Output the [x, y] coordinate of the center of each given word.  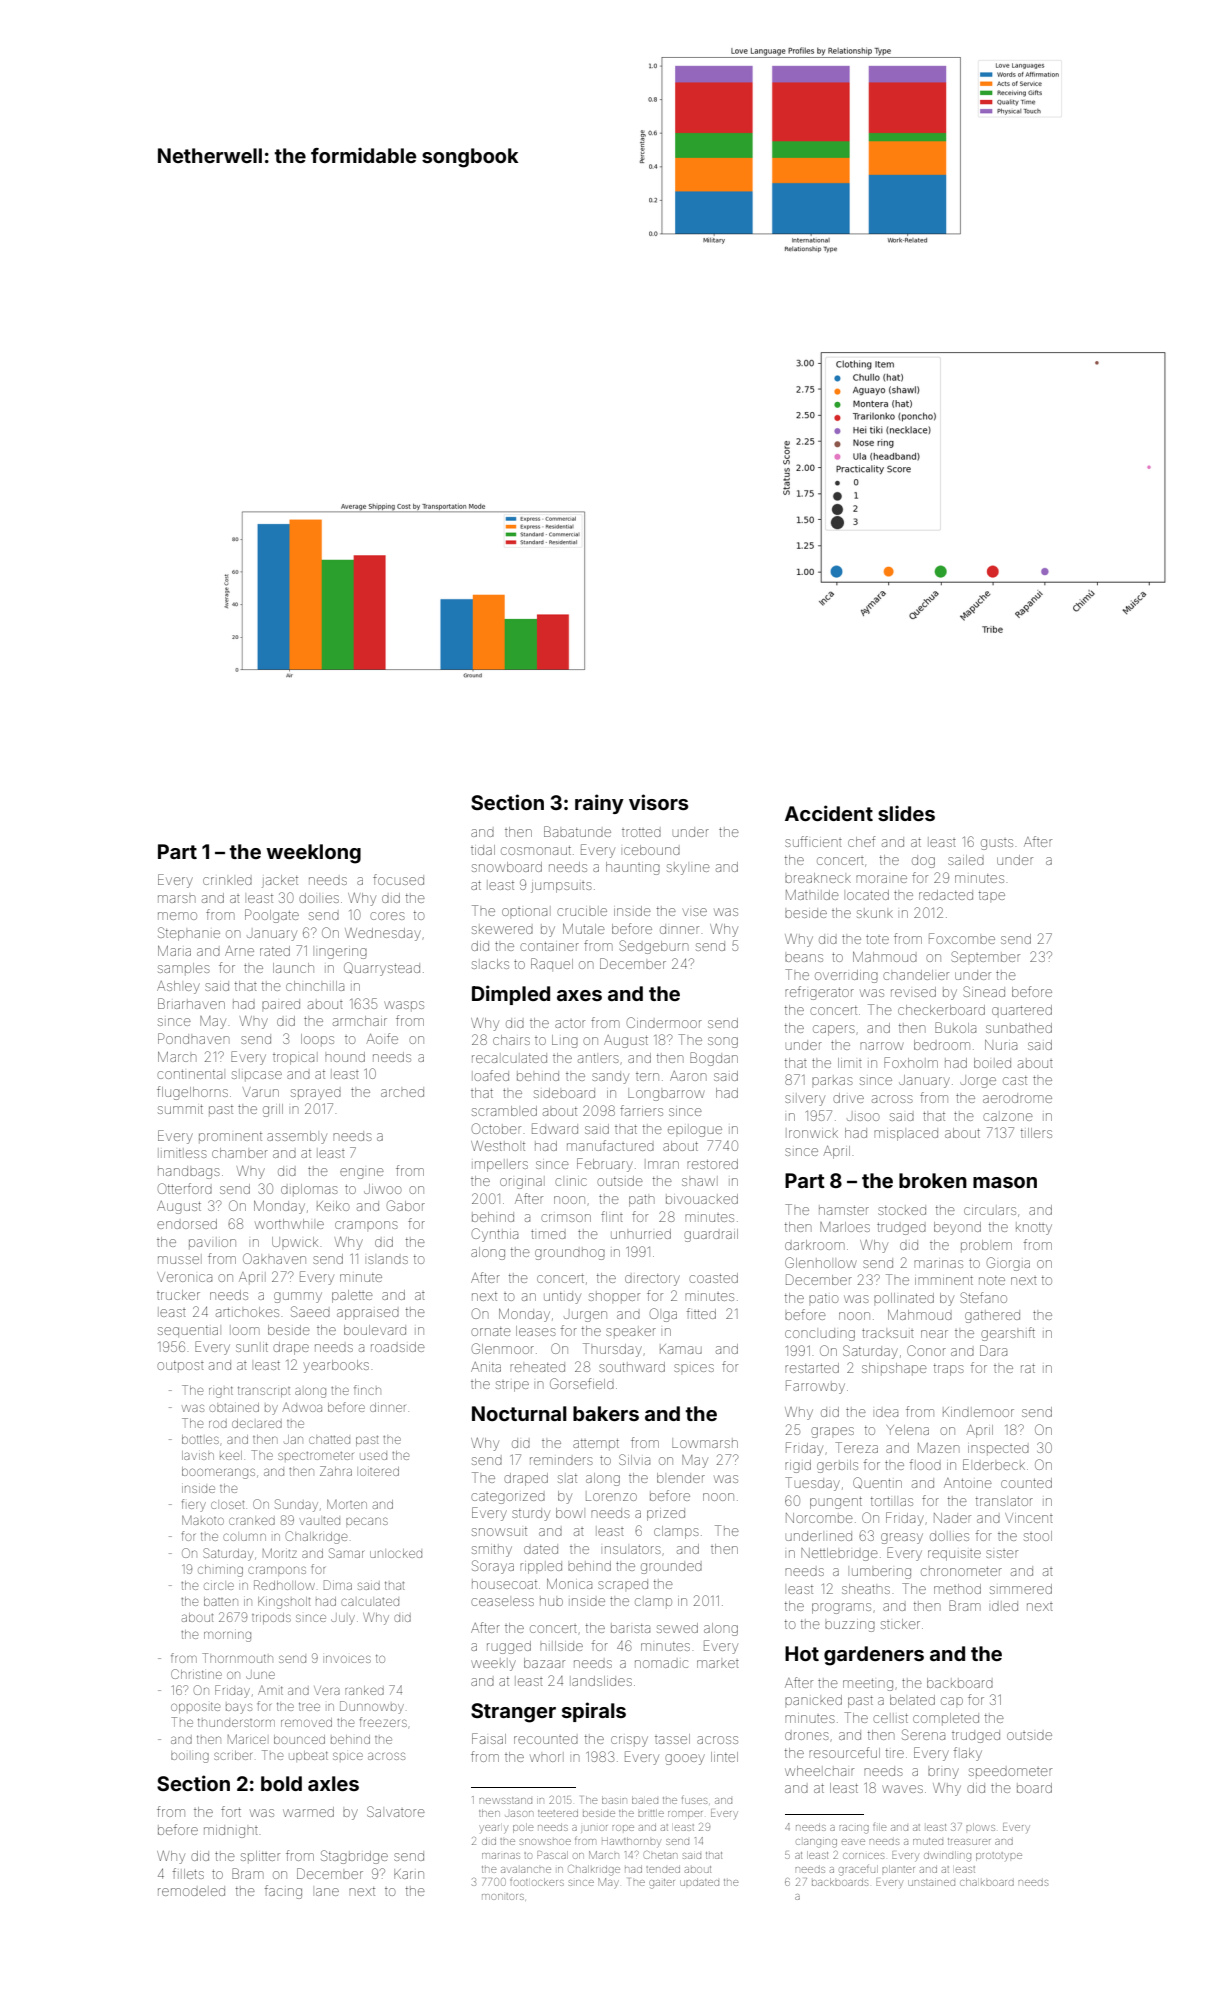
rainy [599, 804]
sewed [677, 1628]
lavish [198, 1455]
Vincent [1029, 1518]
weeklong [313, 854]
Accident [829, 813]
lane [327, 1892]
